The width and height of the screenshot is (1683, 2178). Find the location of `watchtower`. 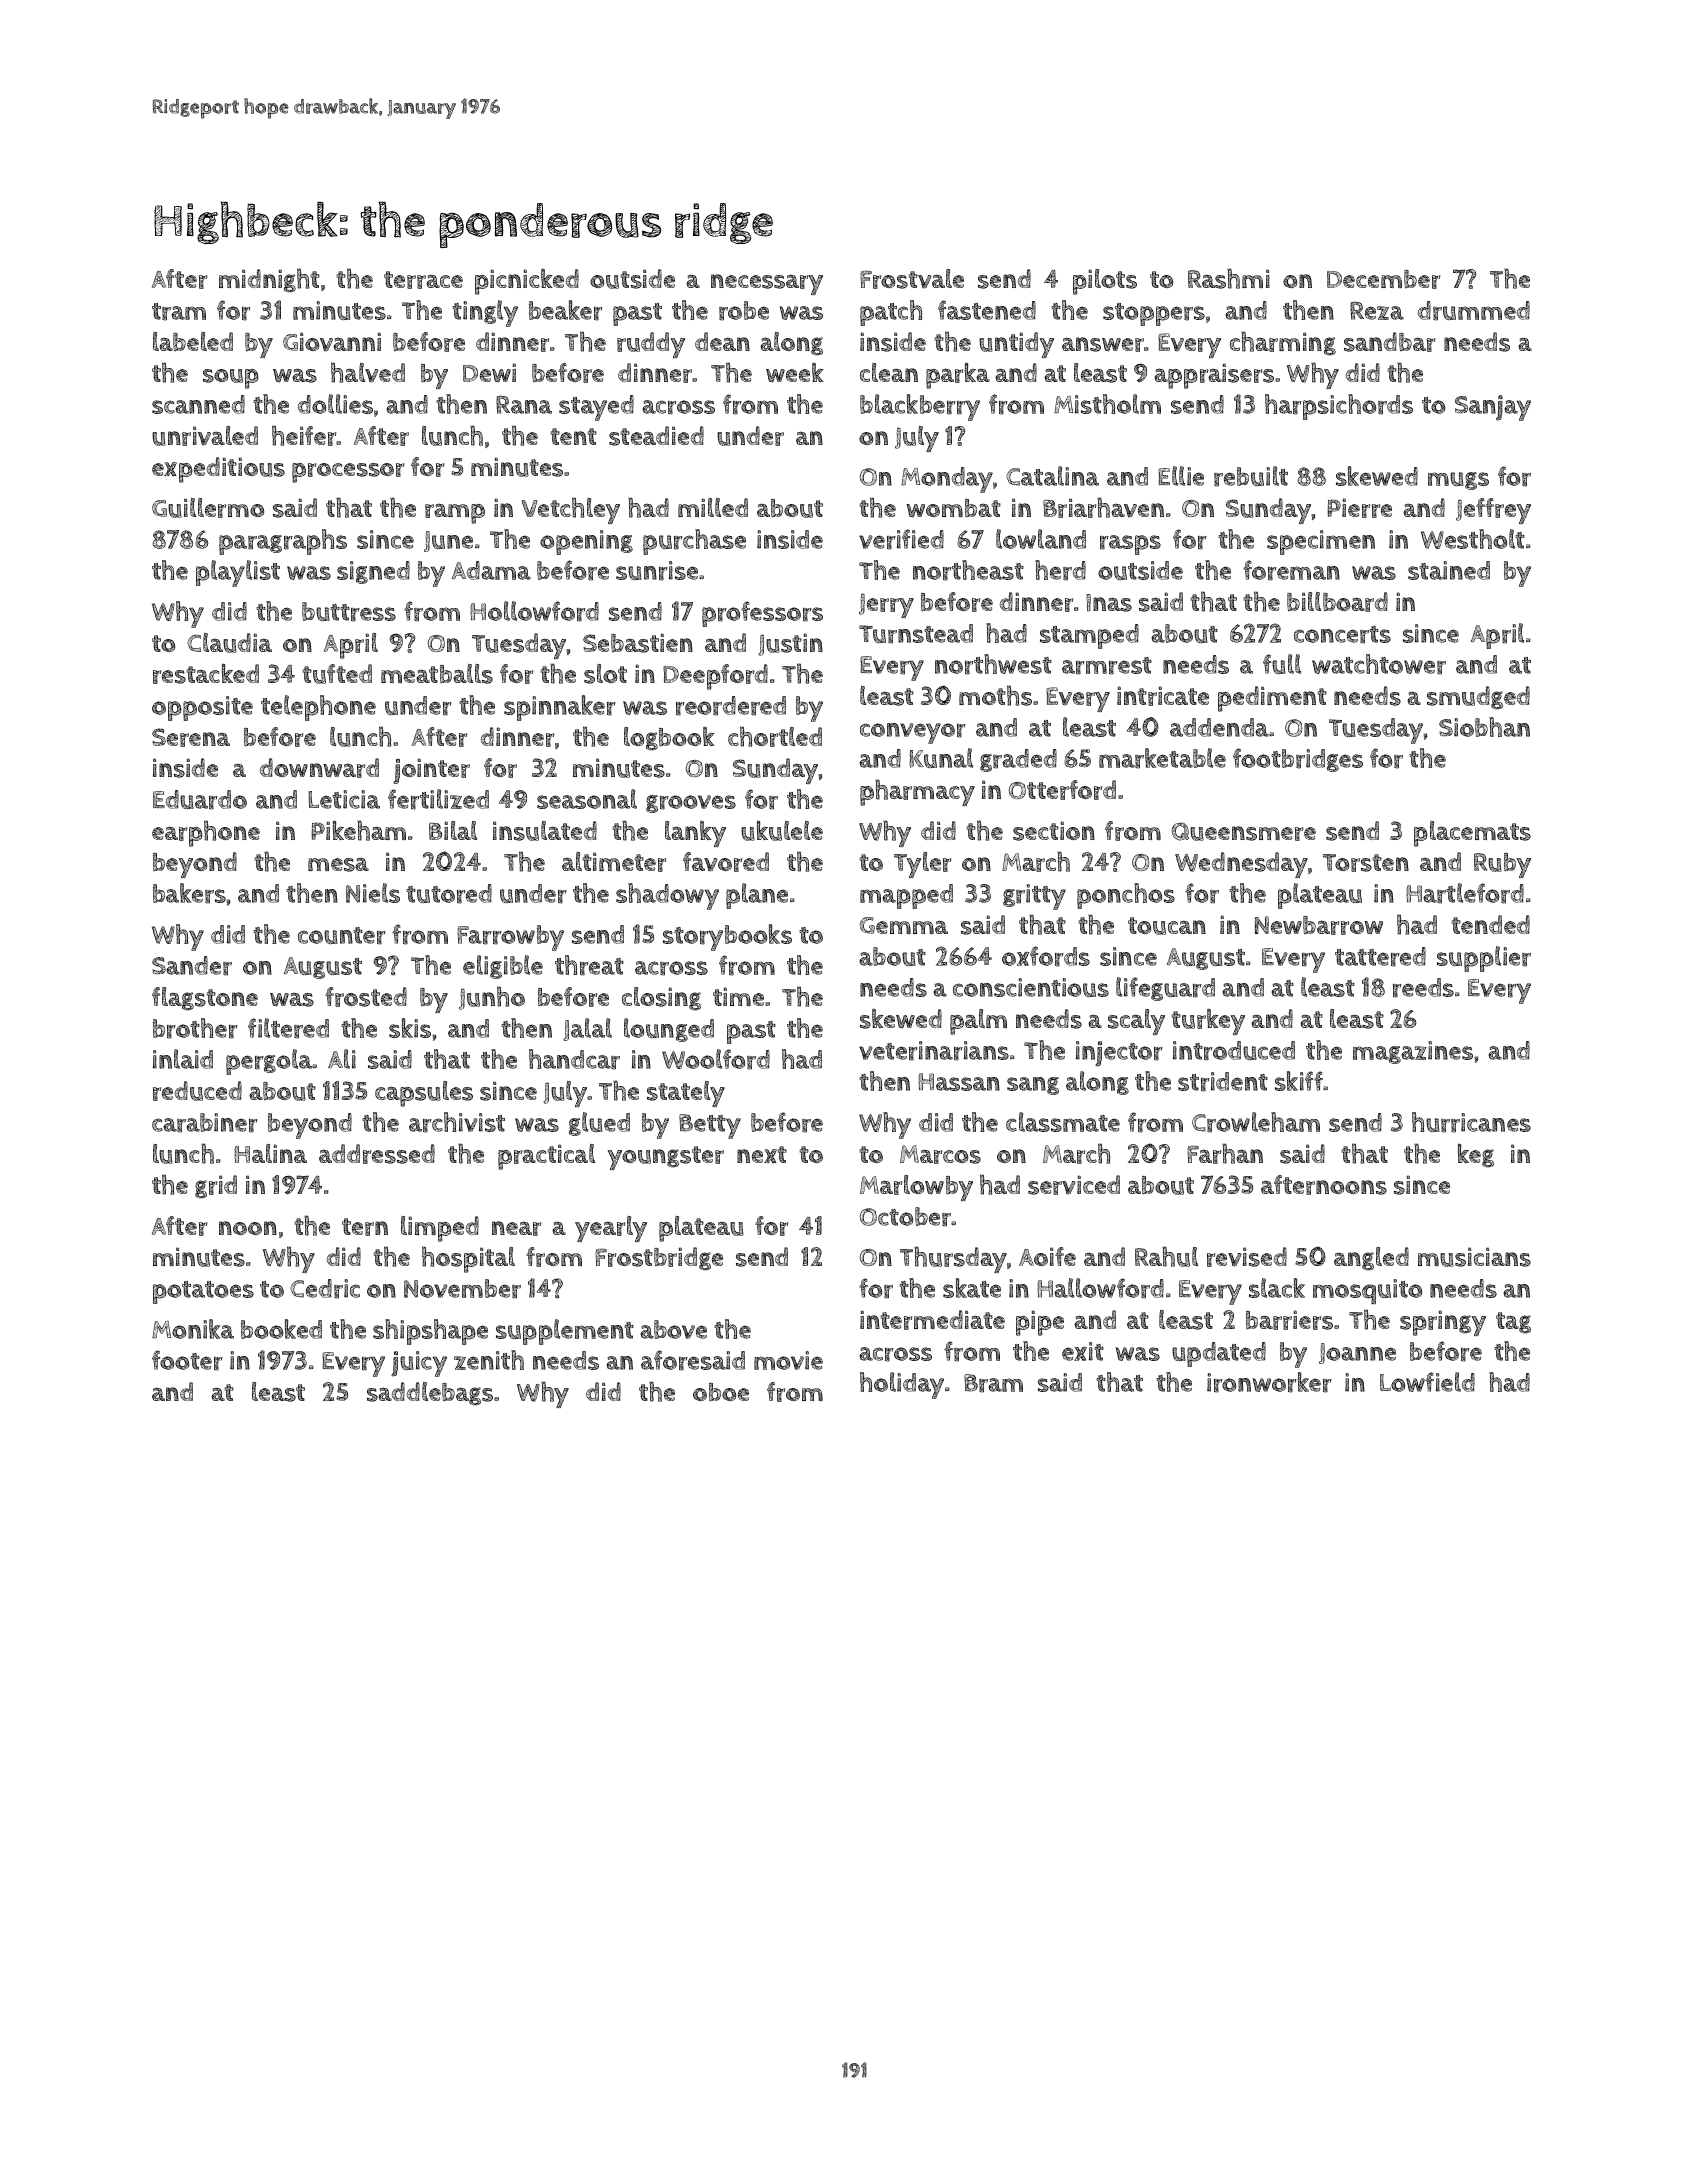

watchtower is located at coordinates (1379, 664).
